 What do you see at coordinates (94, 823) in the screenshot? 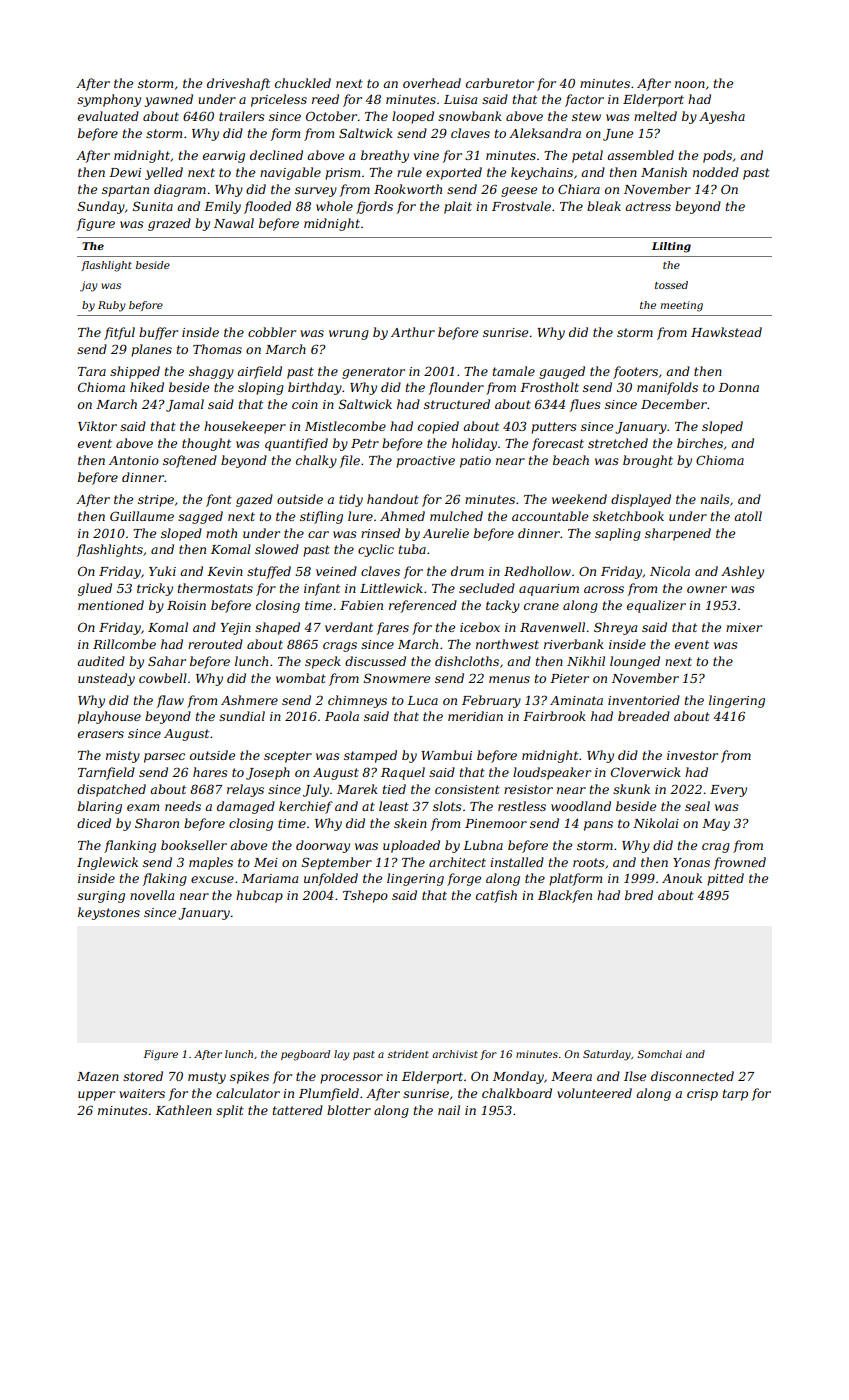
I see `diced` at bounding box center [94, 823].
